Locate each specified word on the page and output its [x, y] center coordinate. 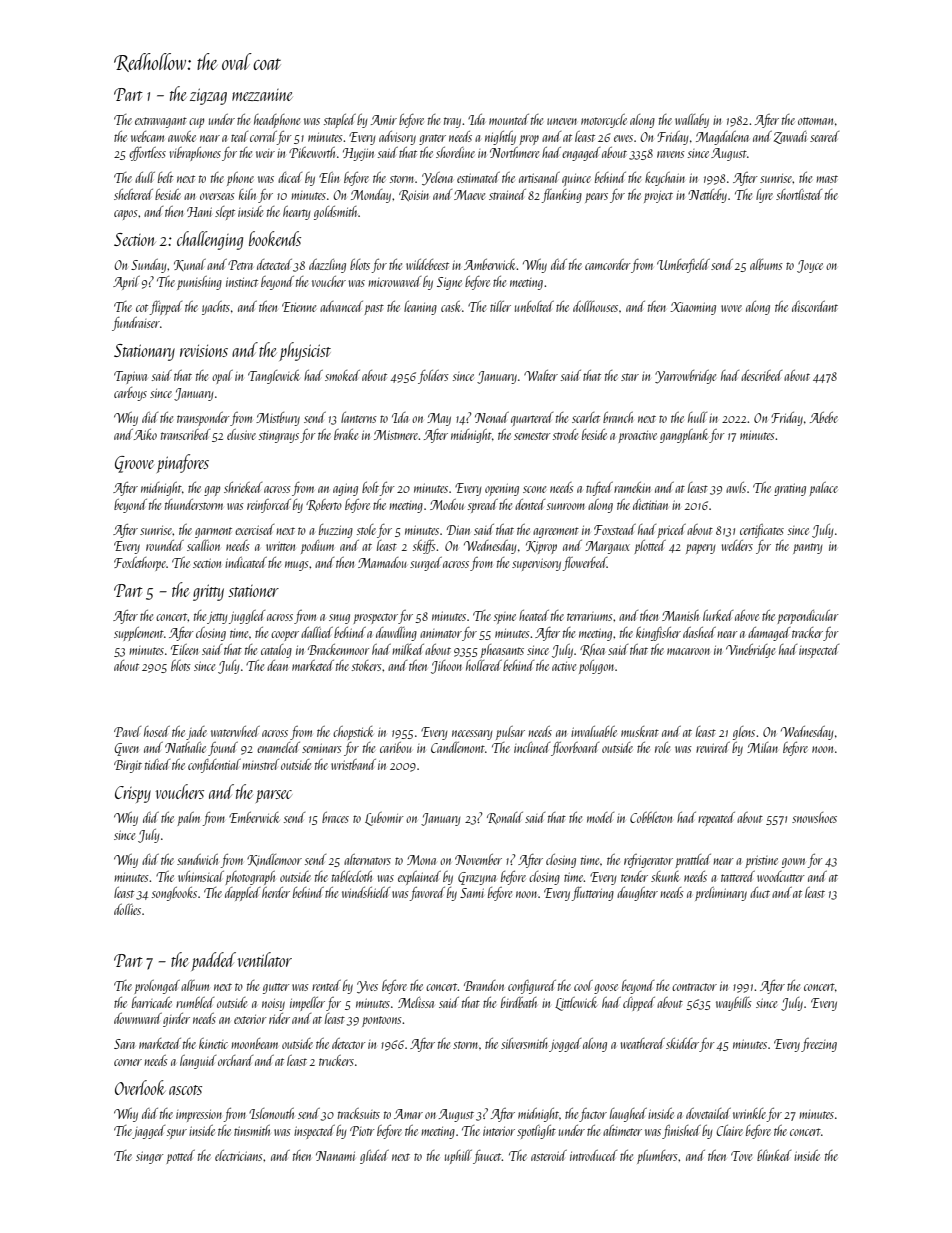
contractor [694, 987]
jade [196, 733]
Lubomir [384, 819]
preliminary [721, 894]
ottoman [815, 121]
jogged [565, 1045]
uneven [562, 121]
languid [198, 1062]
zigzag [208, 96]
